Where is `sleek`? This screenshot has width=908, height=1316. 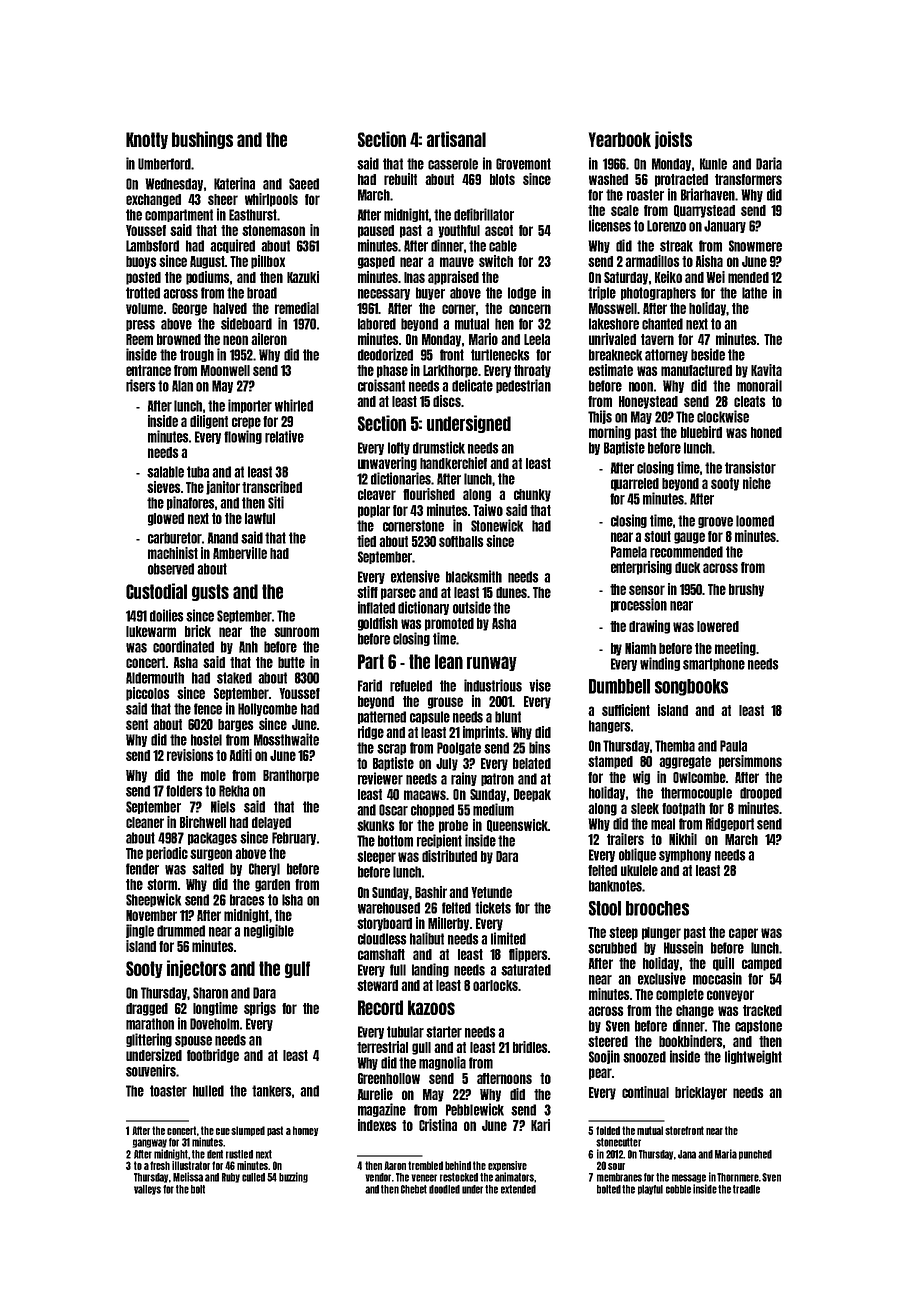 sleek is located at coordinates (645, 808).
